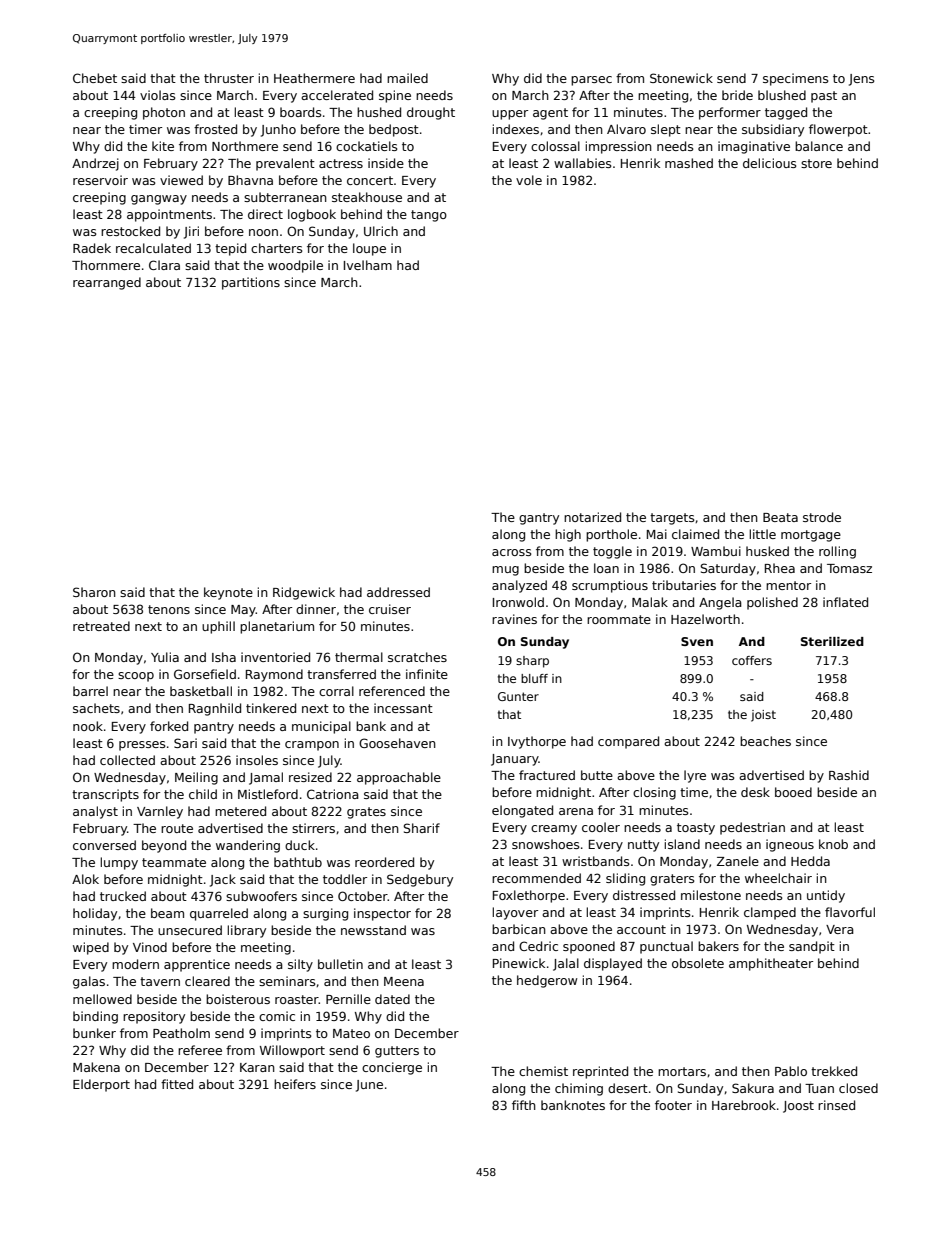  I want to click on fitted, so click(177, 1084).
